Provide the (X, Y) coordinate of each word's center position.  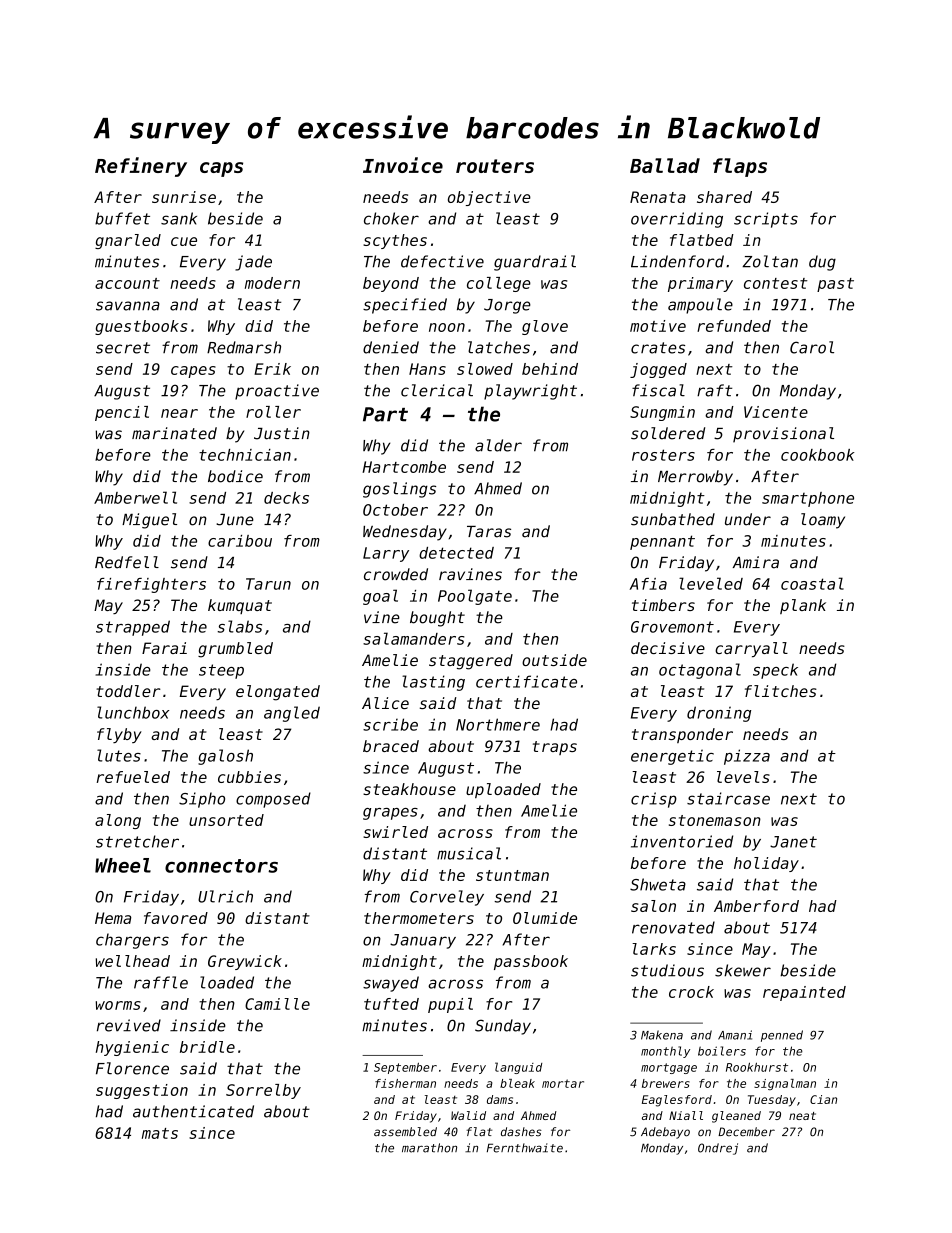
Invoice (403, 165)
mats (160, 1133)
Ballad (665, 165)
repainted (804, 993)
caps (221, 169)
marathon (429, 1148)
